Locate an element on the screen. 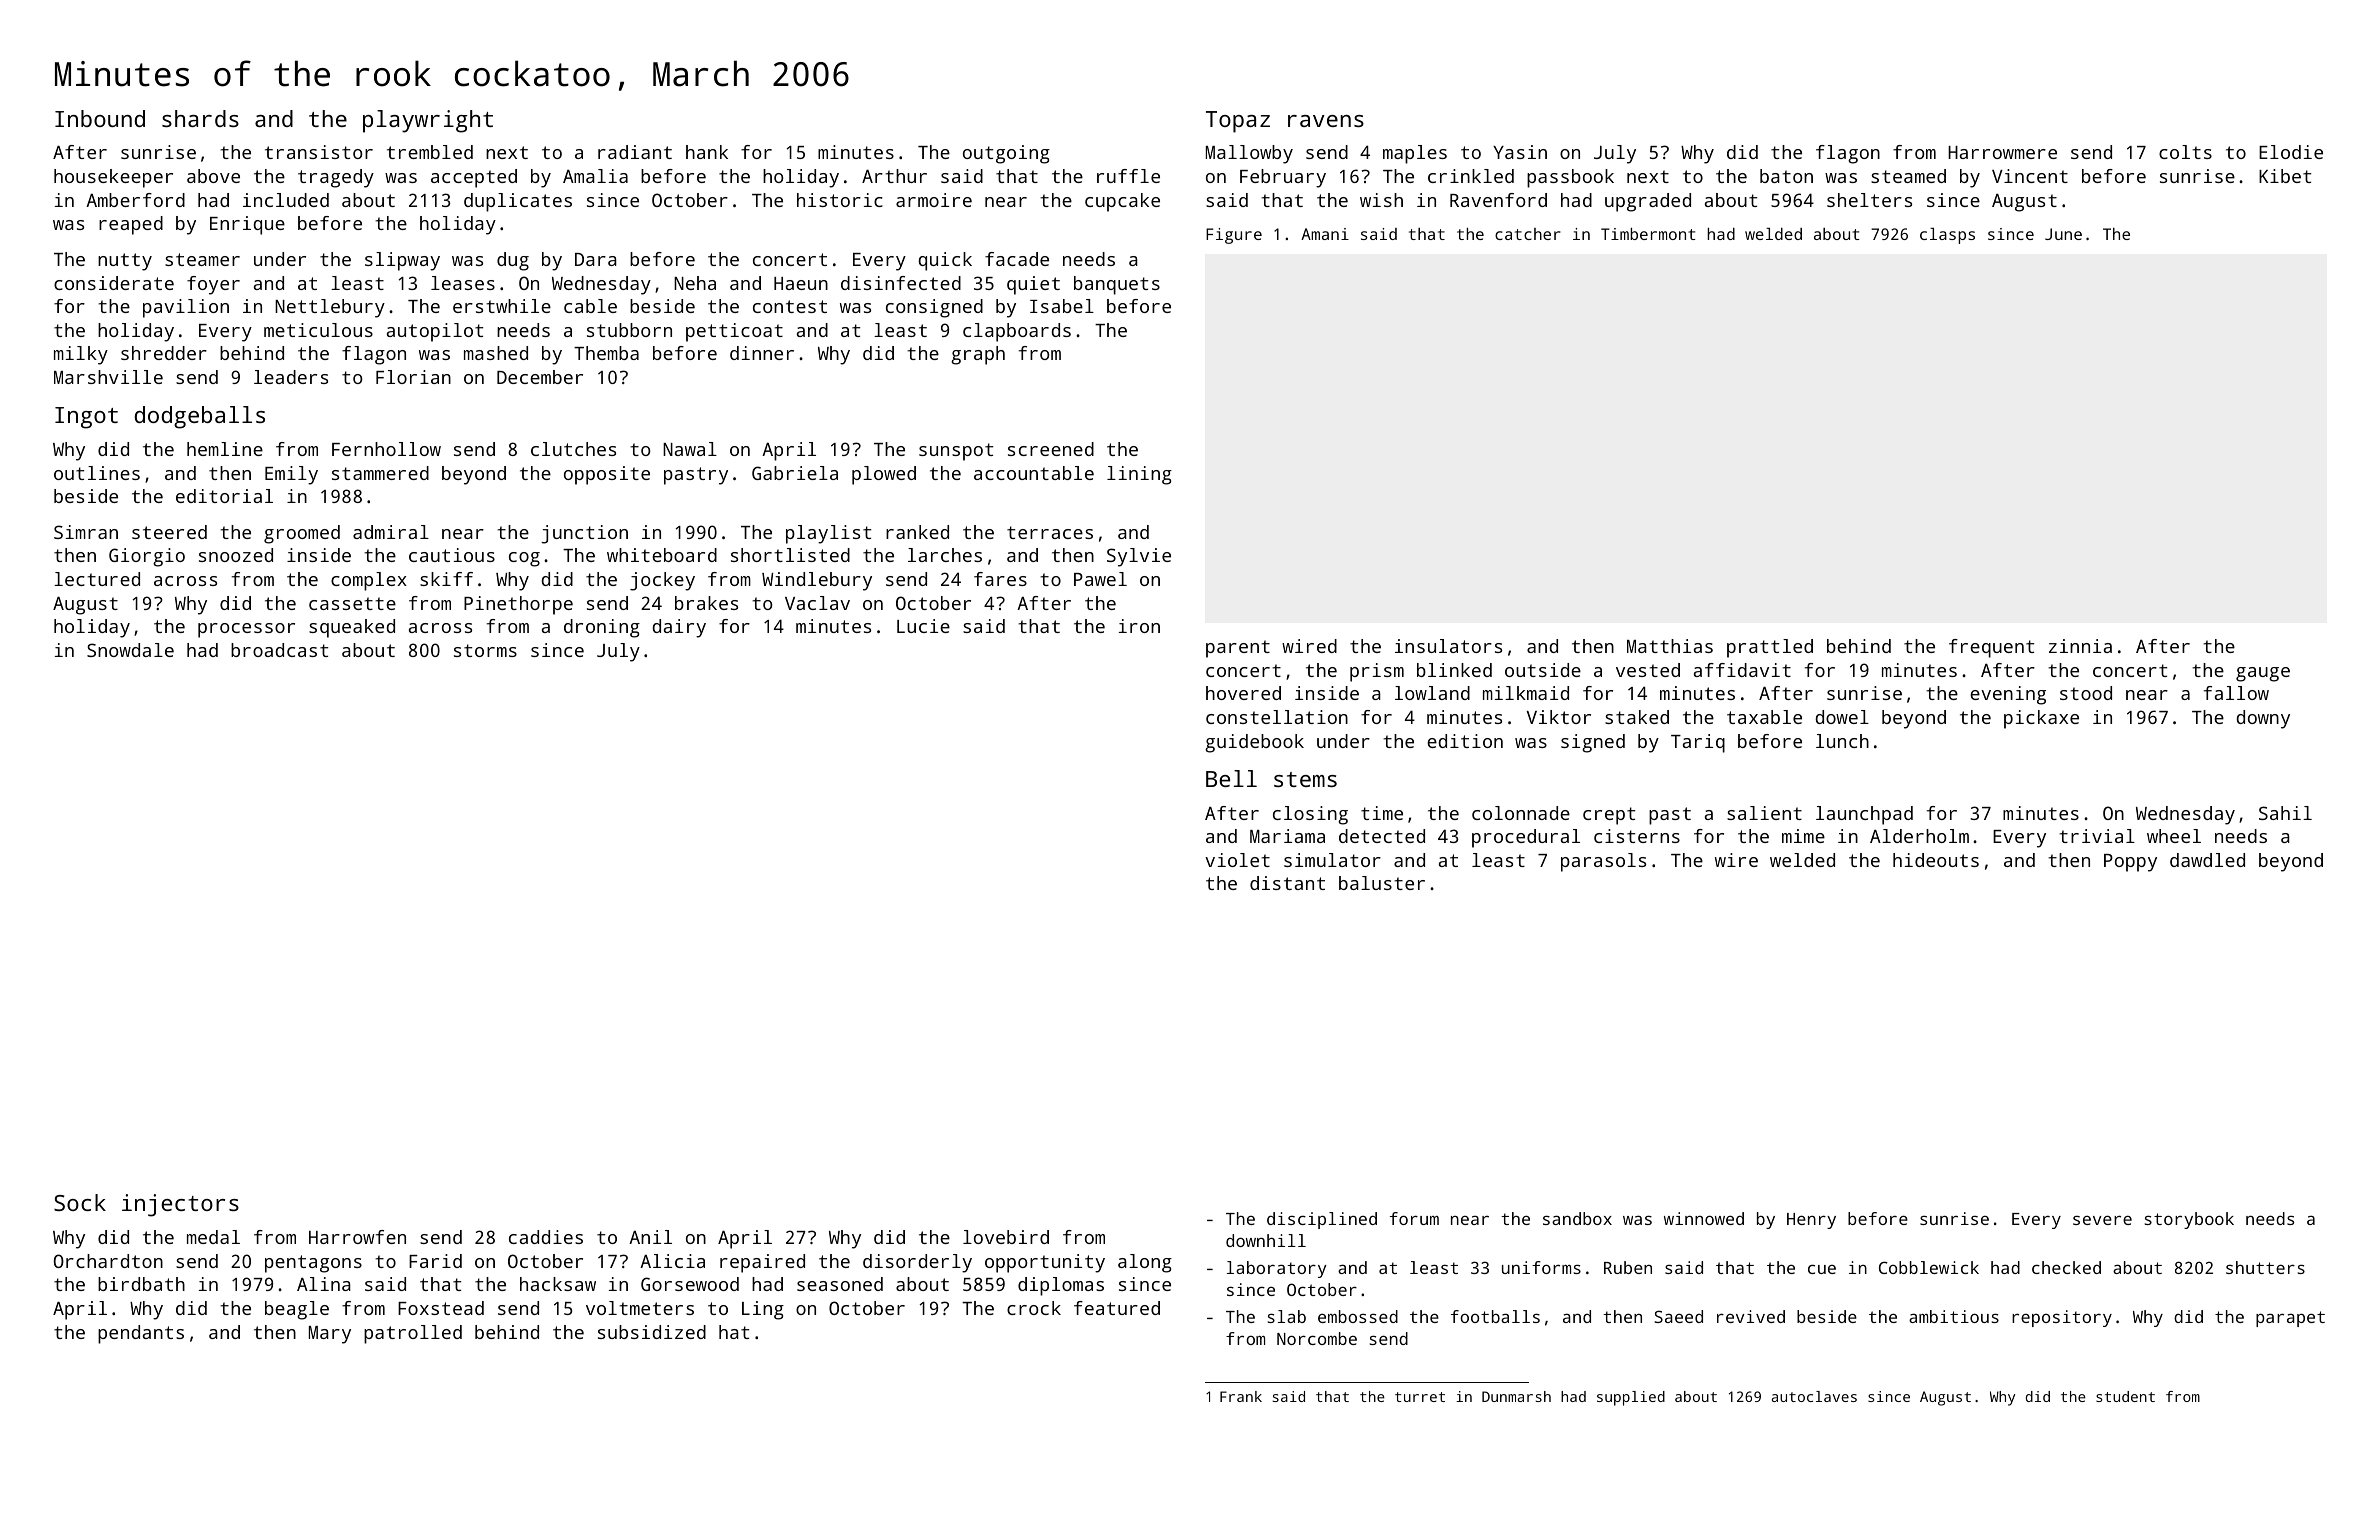 Image resolution: width=2380 pixels, height=1540 pixels. prattled is located at coordinates (1770, 648).
